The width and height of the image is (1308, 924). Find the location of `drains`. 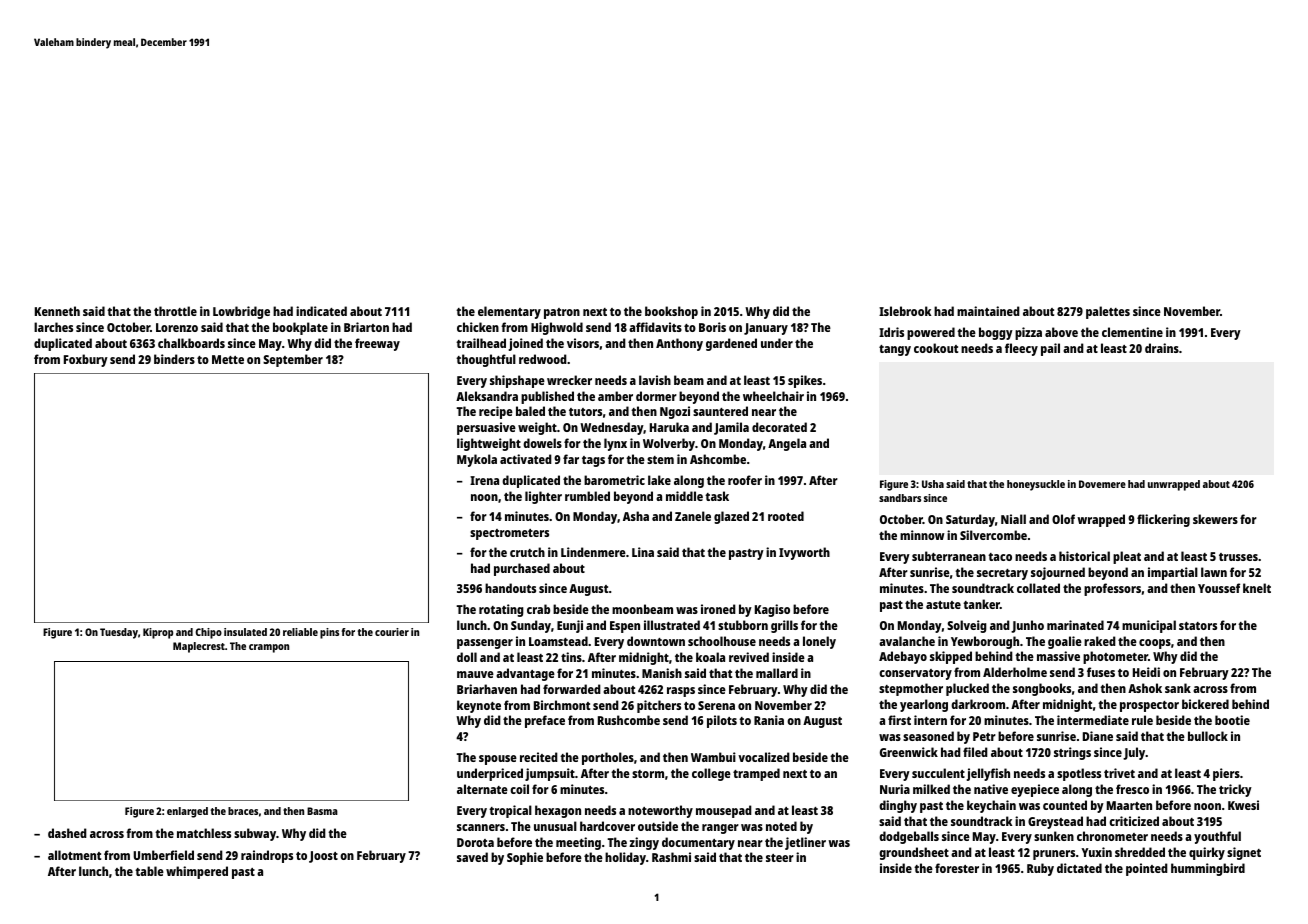

drains is located at coordinates (1162, 348).
